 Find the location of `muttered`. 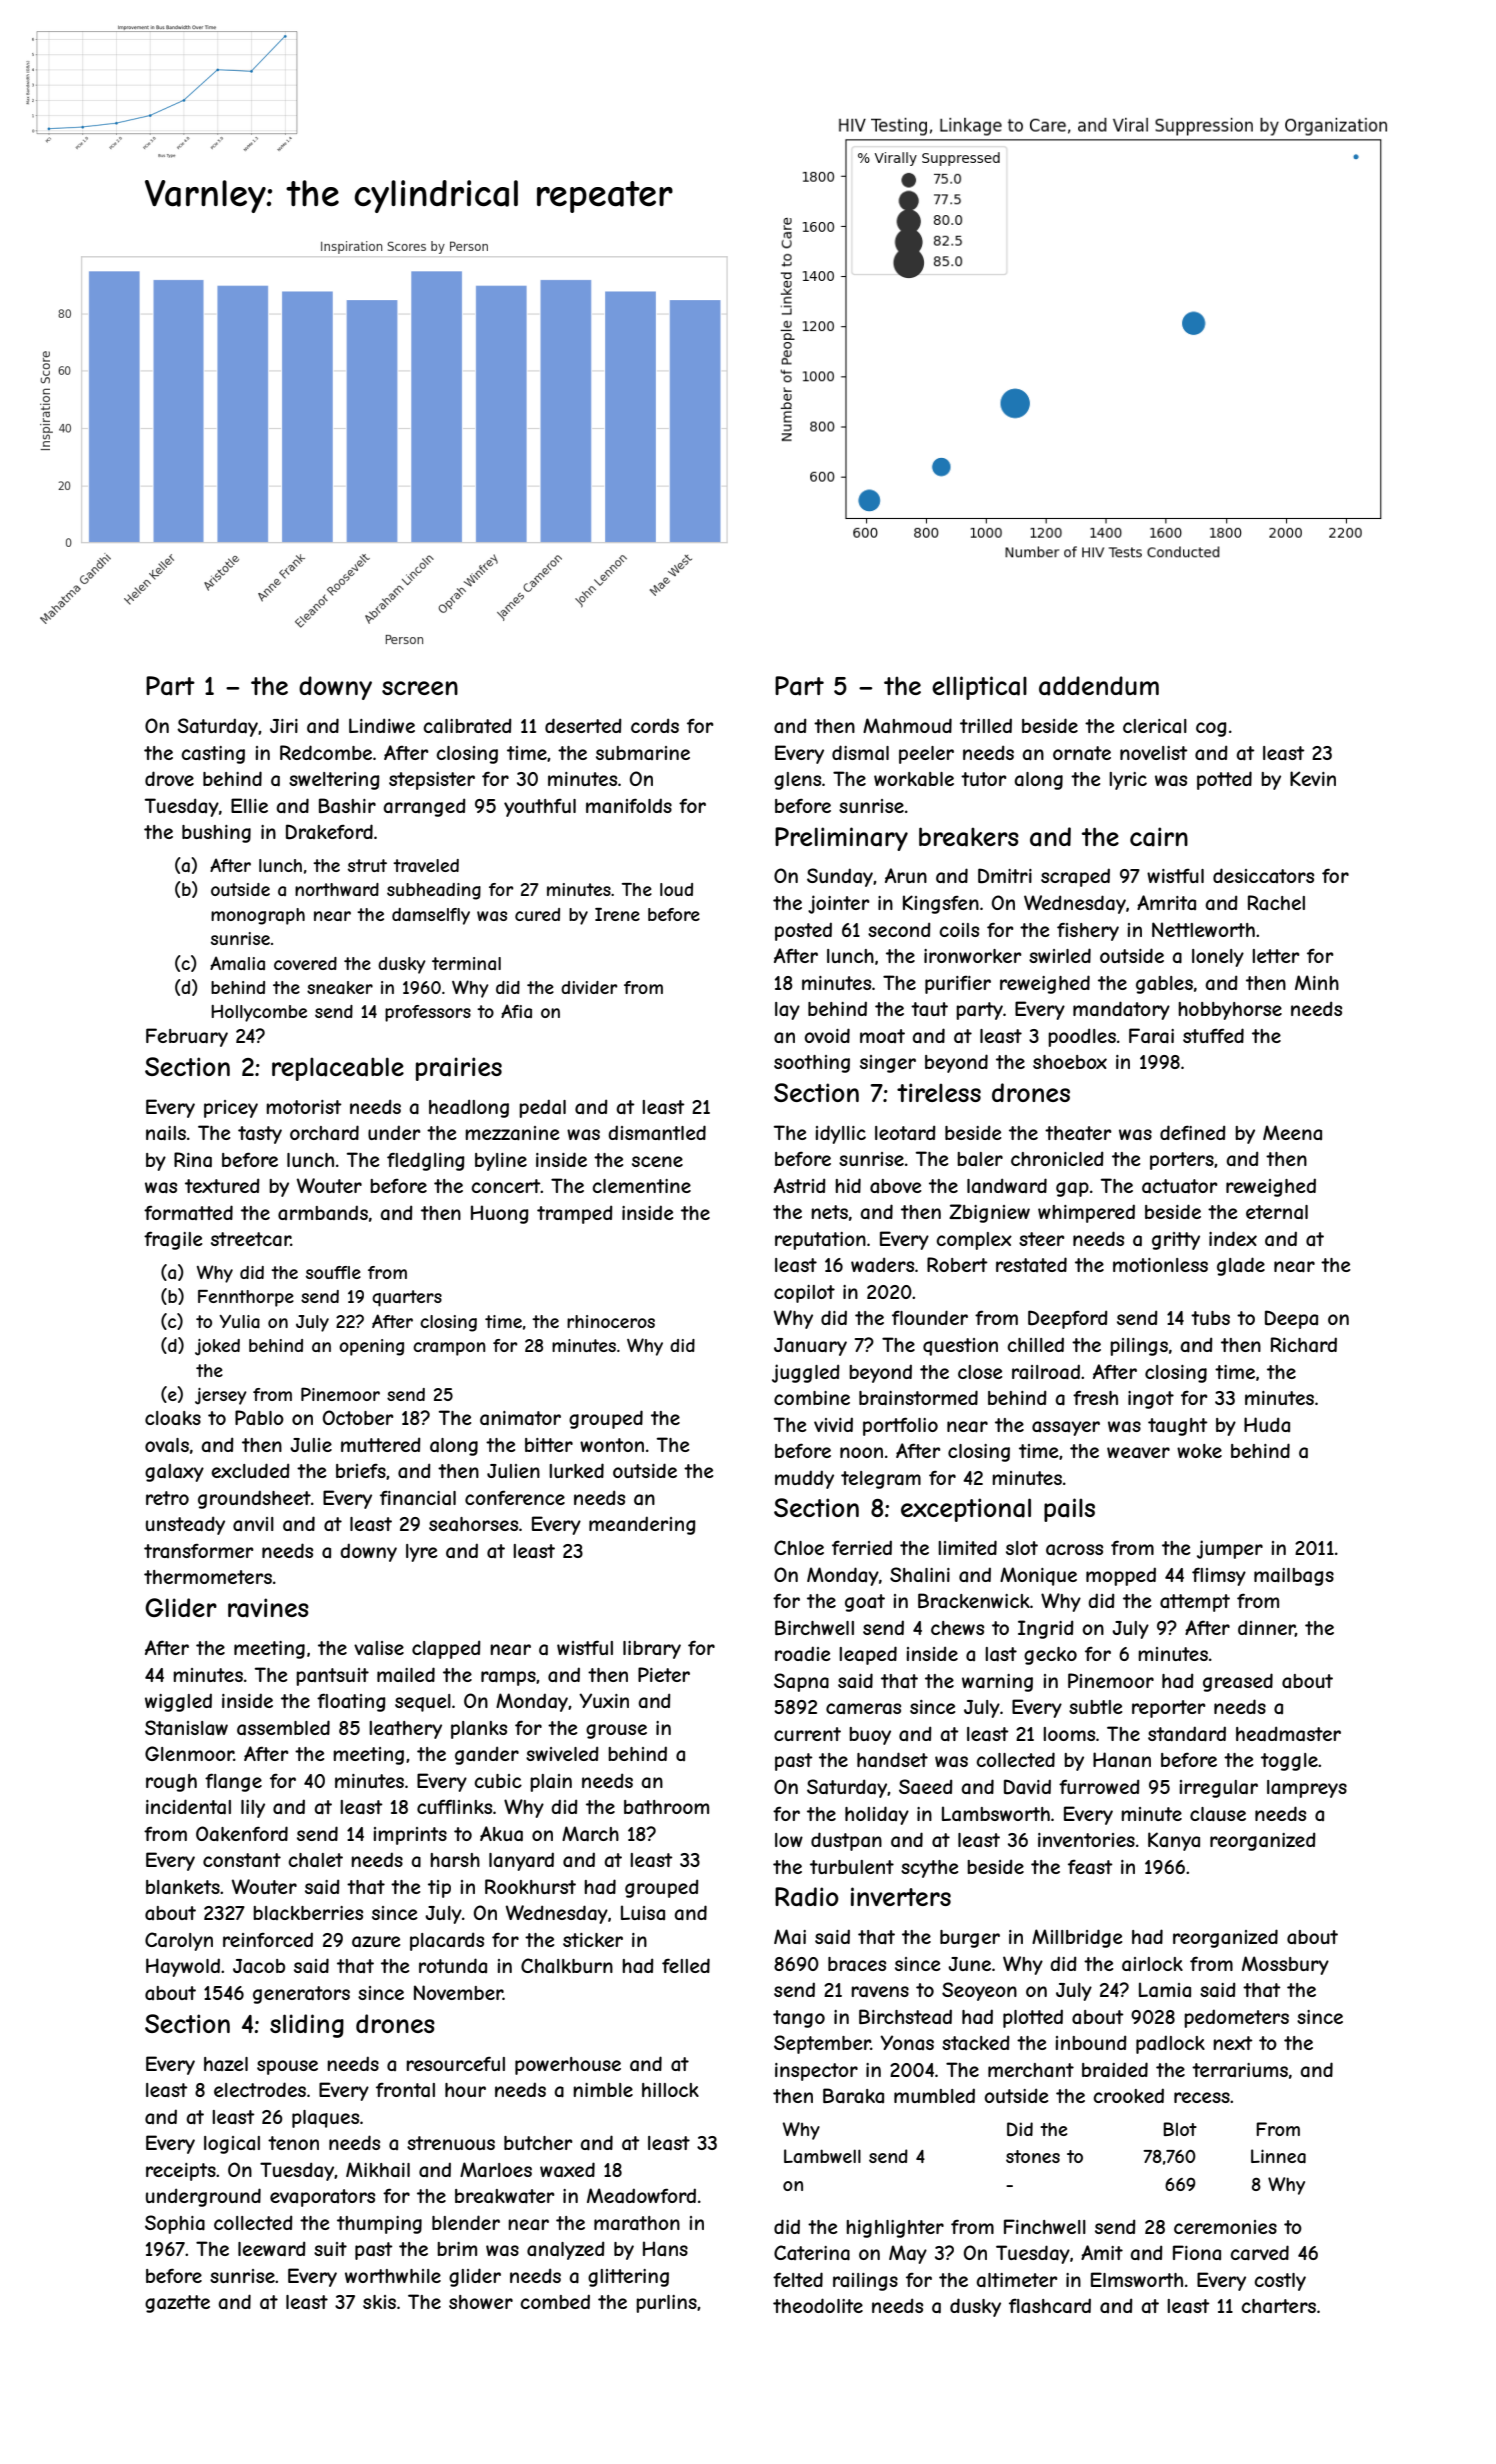

muttered is located at coordinates (381, 1444).
